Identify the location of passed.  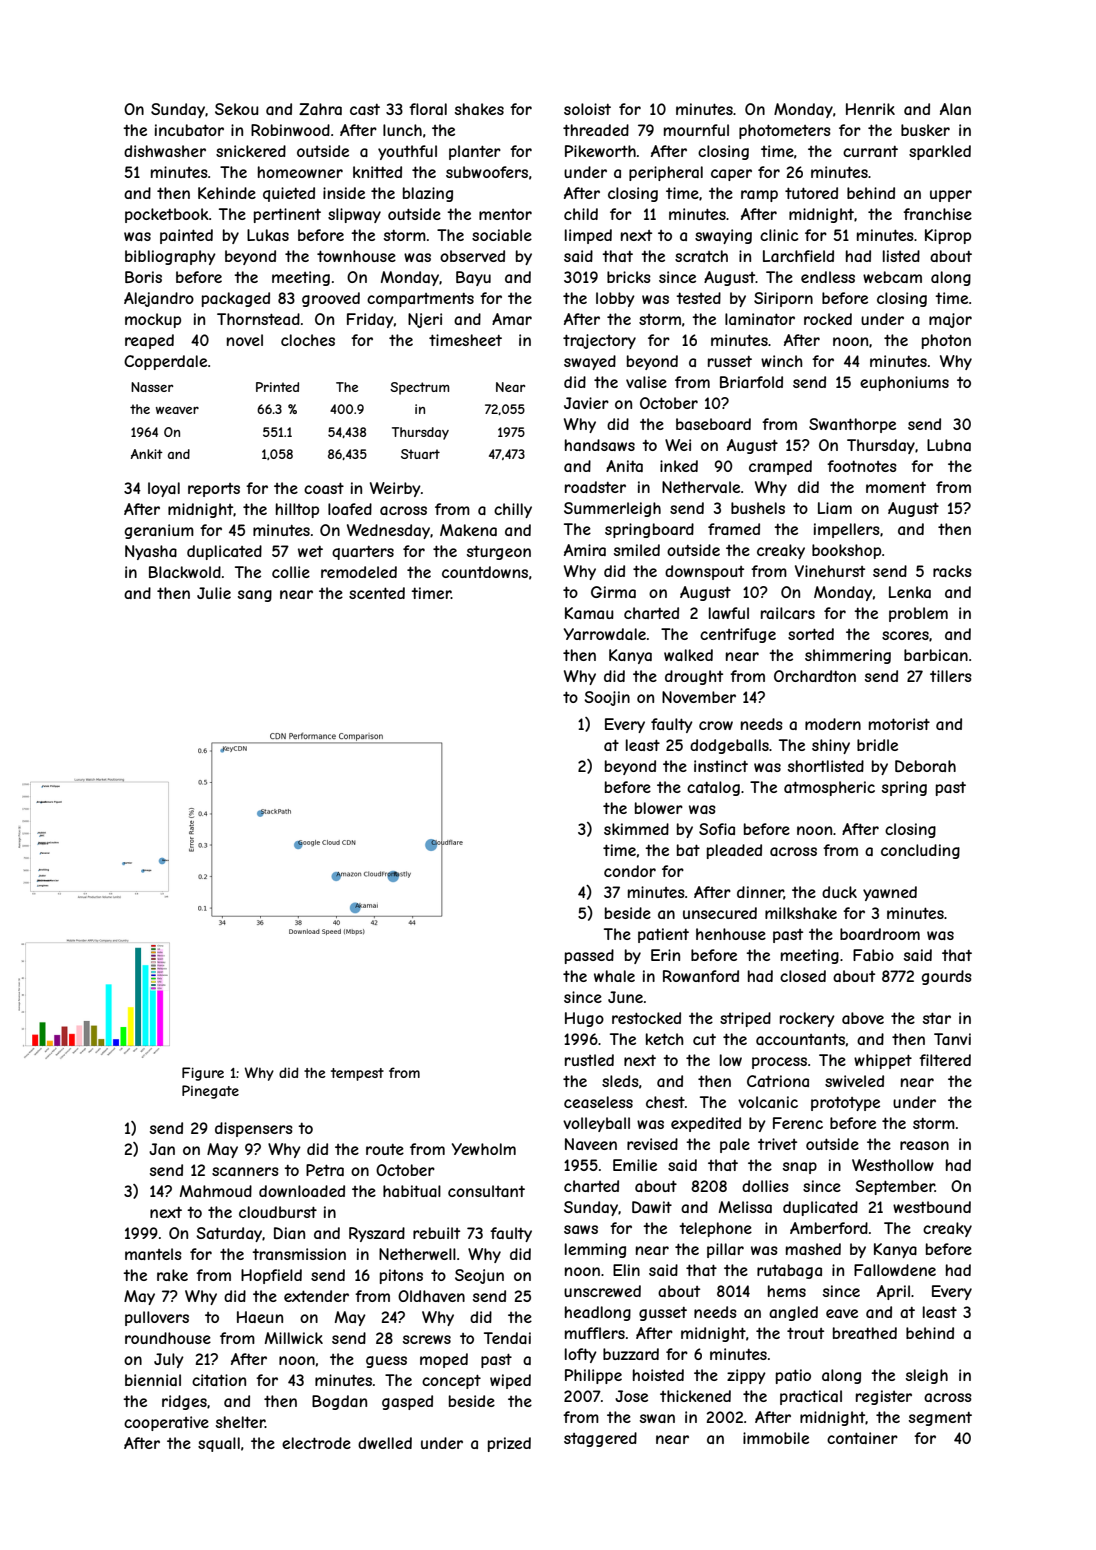
(589, 956).
